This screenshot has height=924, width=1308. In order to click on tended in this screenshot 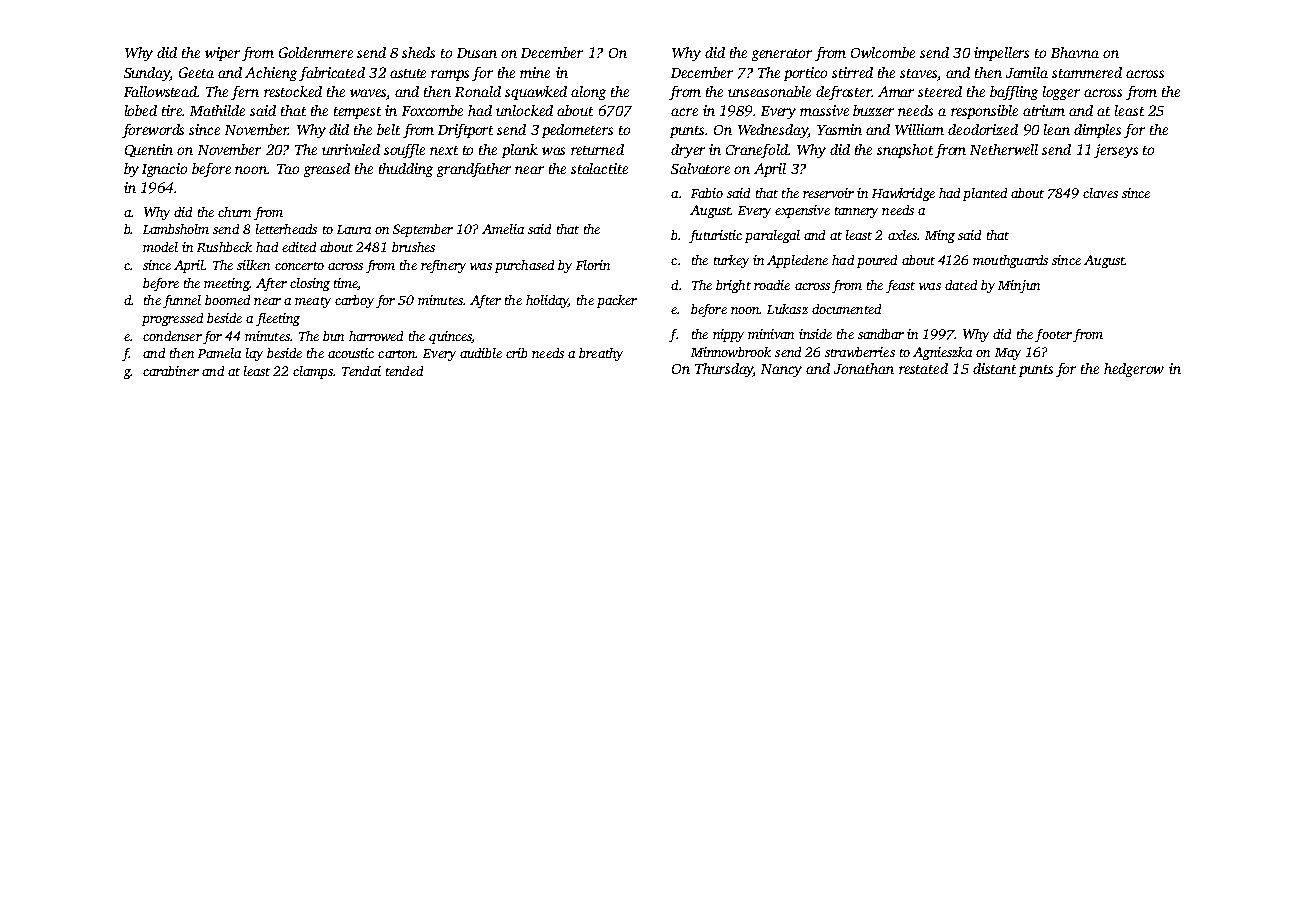, I will do `click(404, 371)`.
